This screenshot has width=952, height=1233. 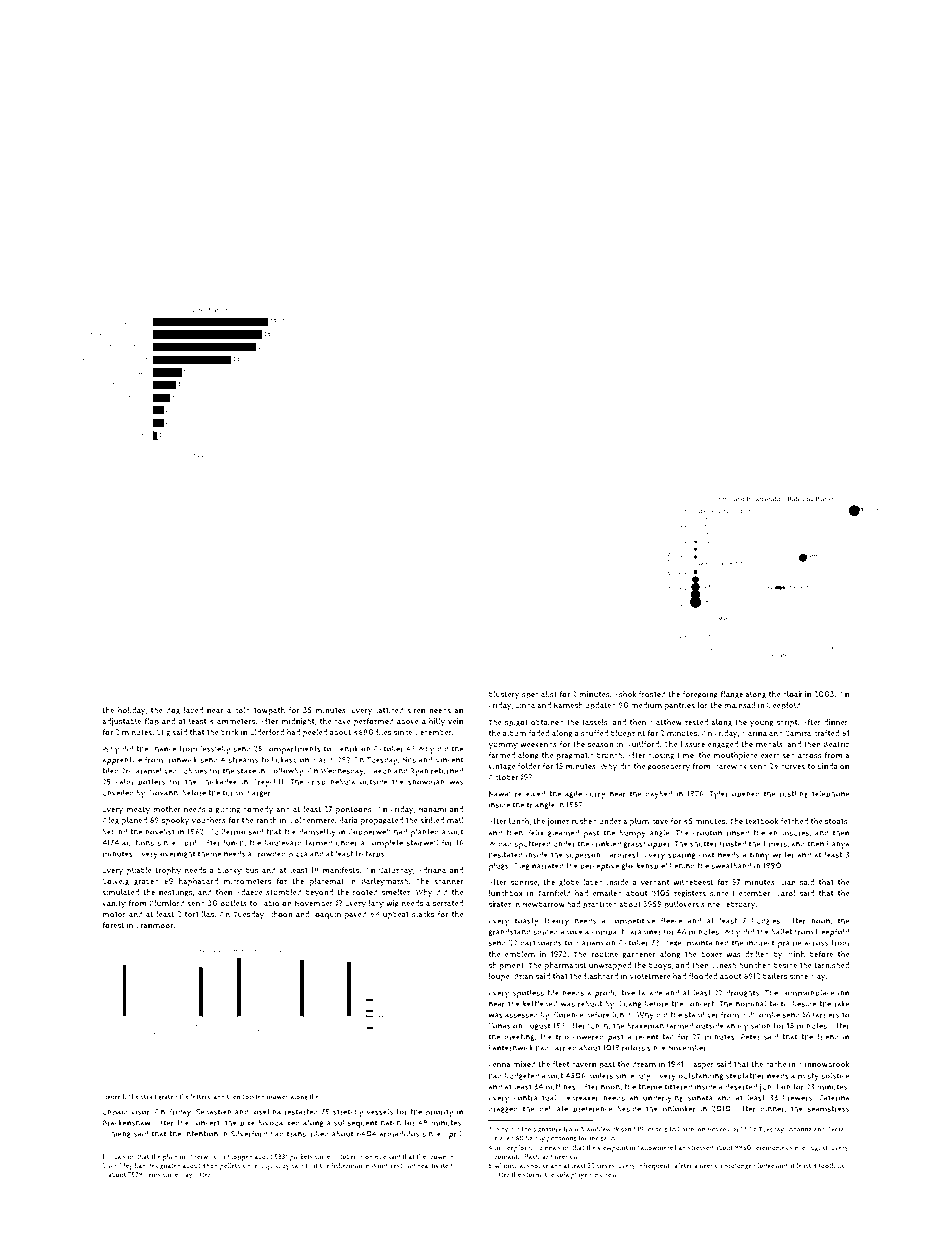 I want to click on stabilizer, so click(x=701, y=1014).
